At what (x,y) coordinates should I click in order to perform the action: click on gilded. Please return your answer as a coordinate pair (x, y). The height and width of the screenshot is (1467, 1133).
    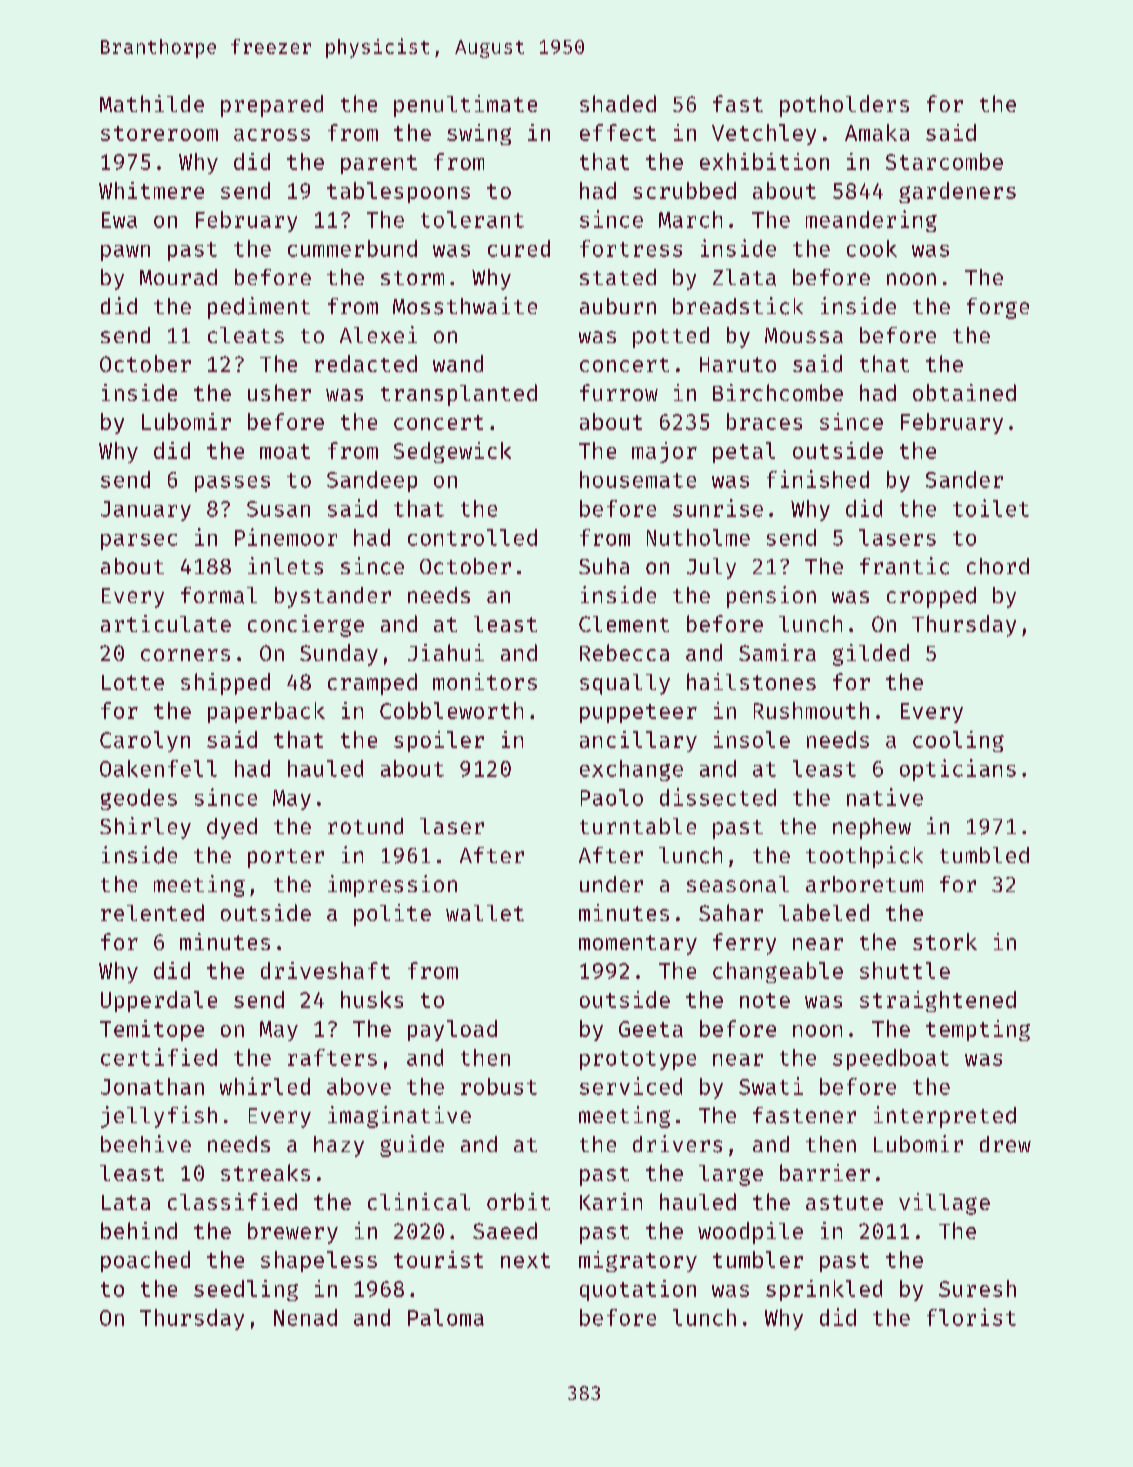
    Looking at the image, I should click on (871, 655).
